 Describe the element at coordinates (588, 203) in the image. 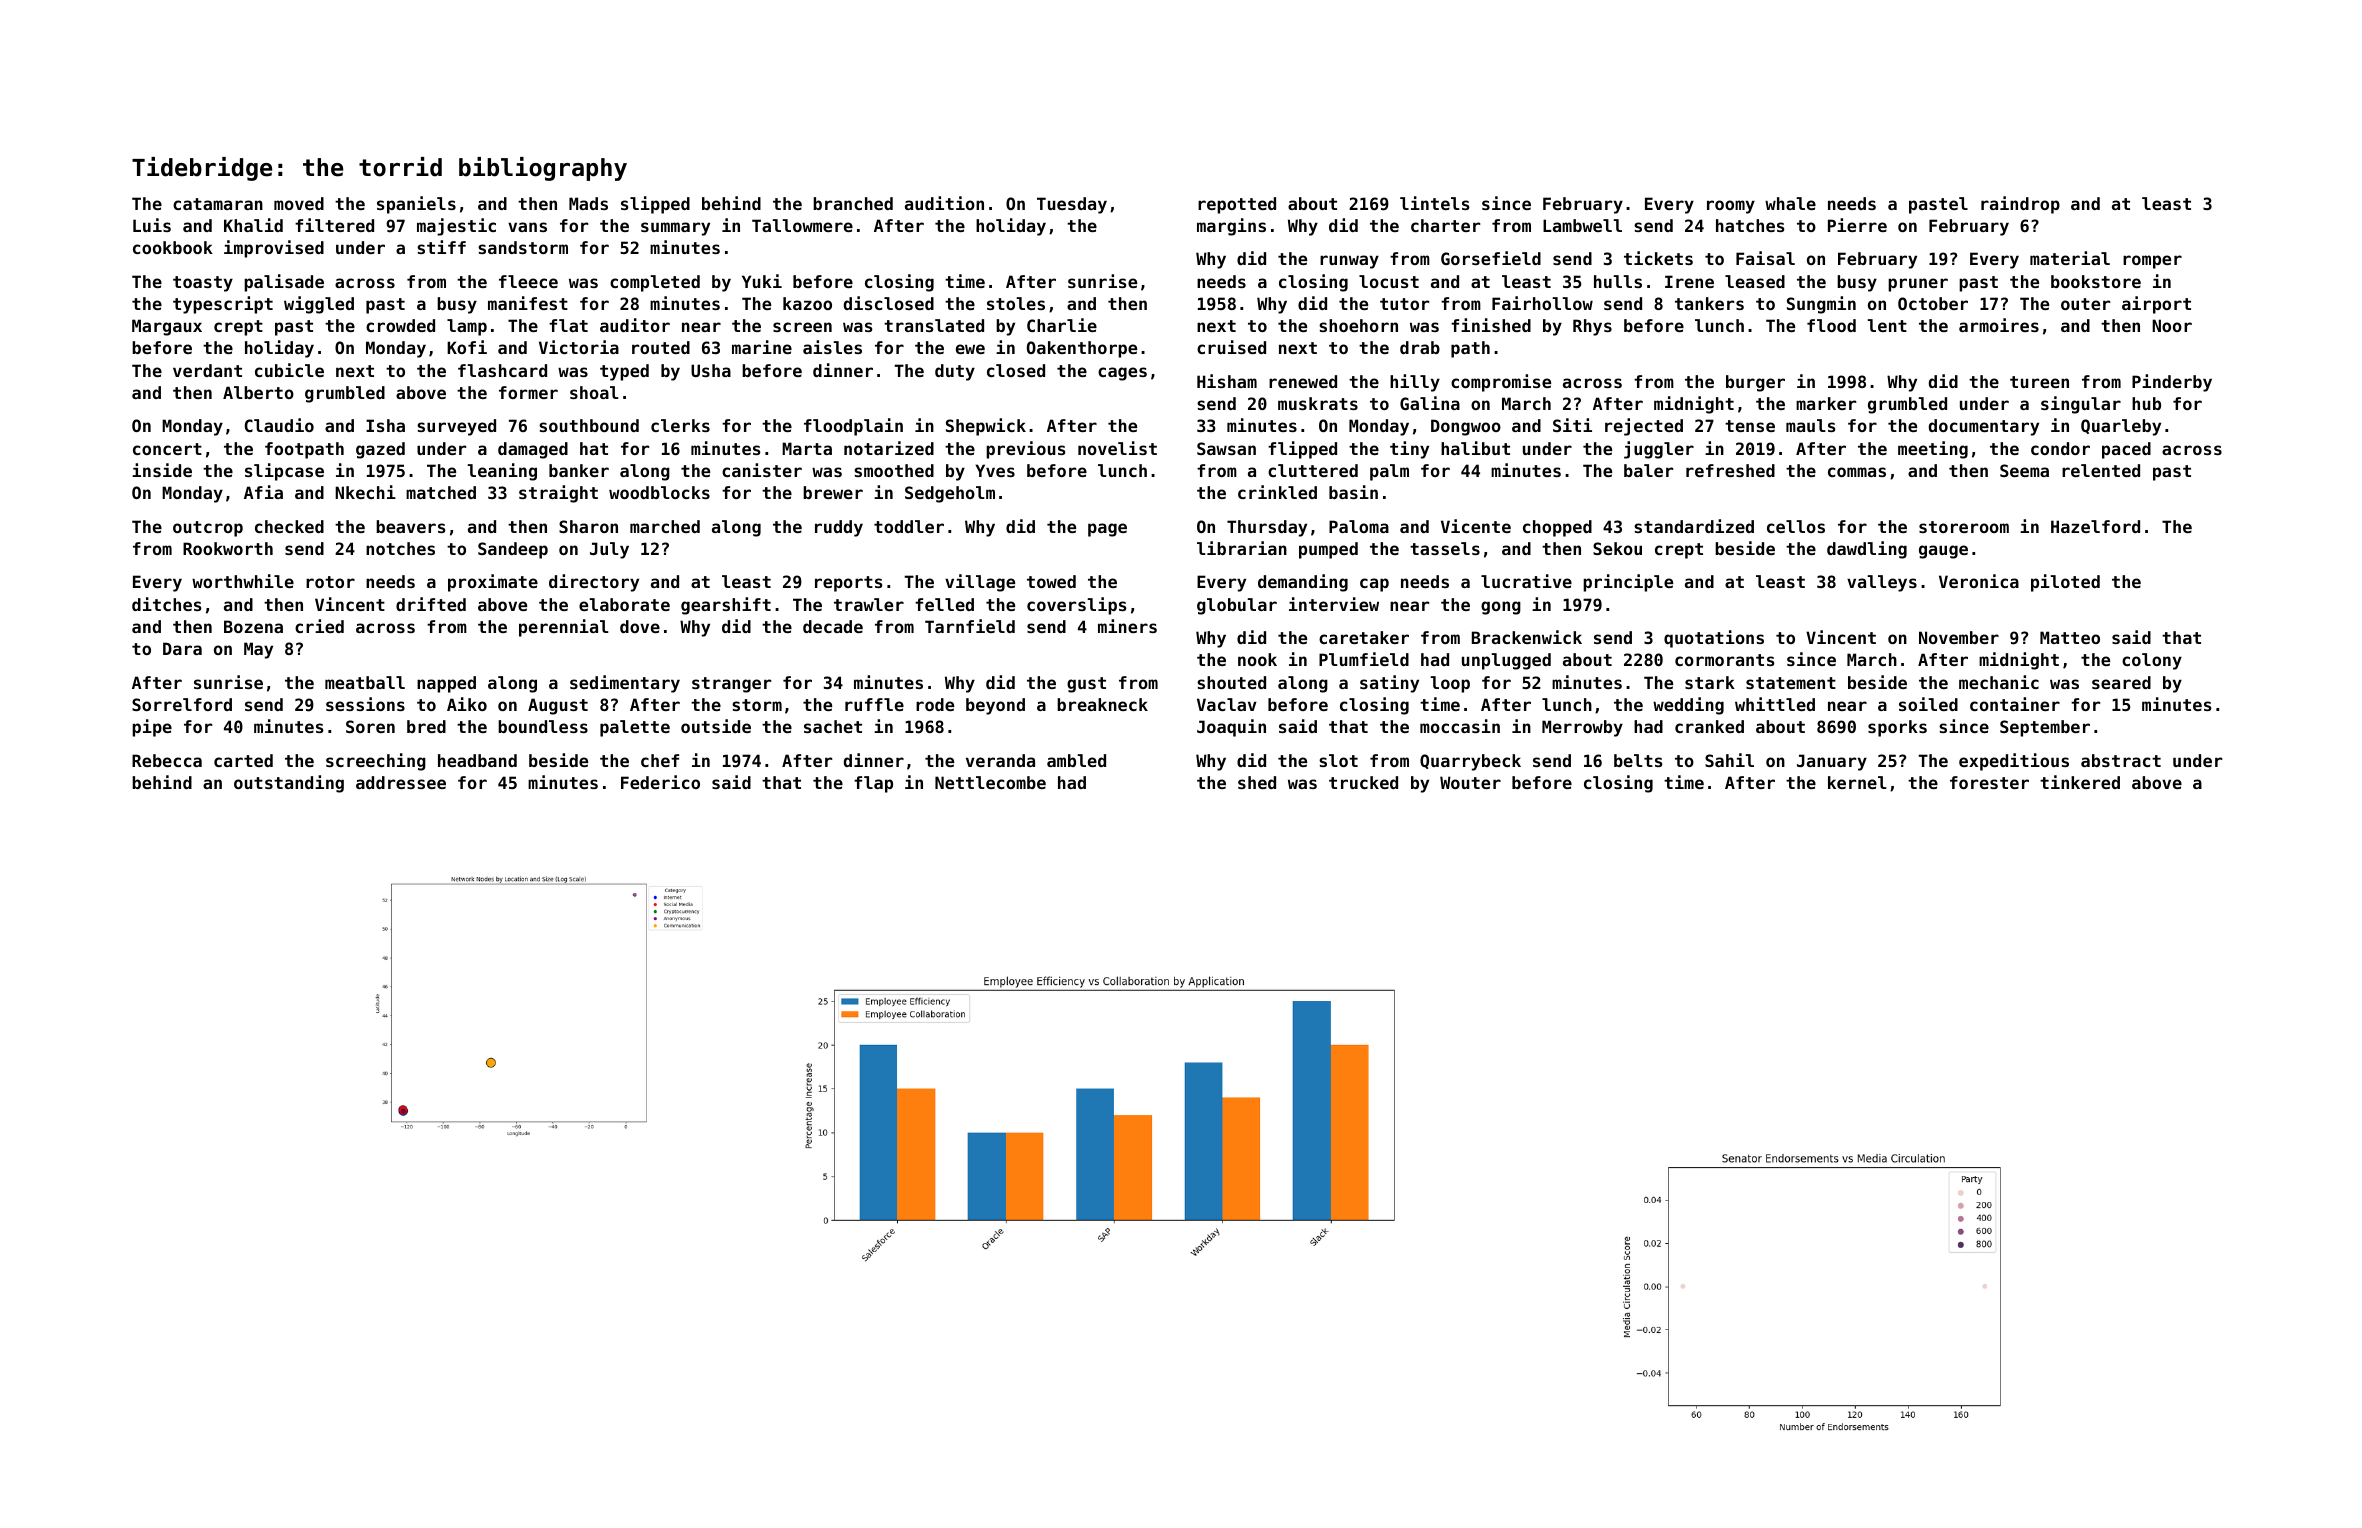

I see `Mads` at that location.
